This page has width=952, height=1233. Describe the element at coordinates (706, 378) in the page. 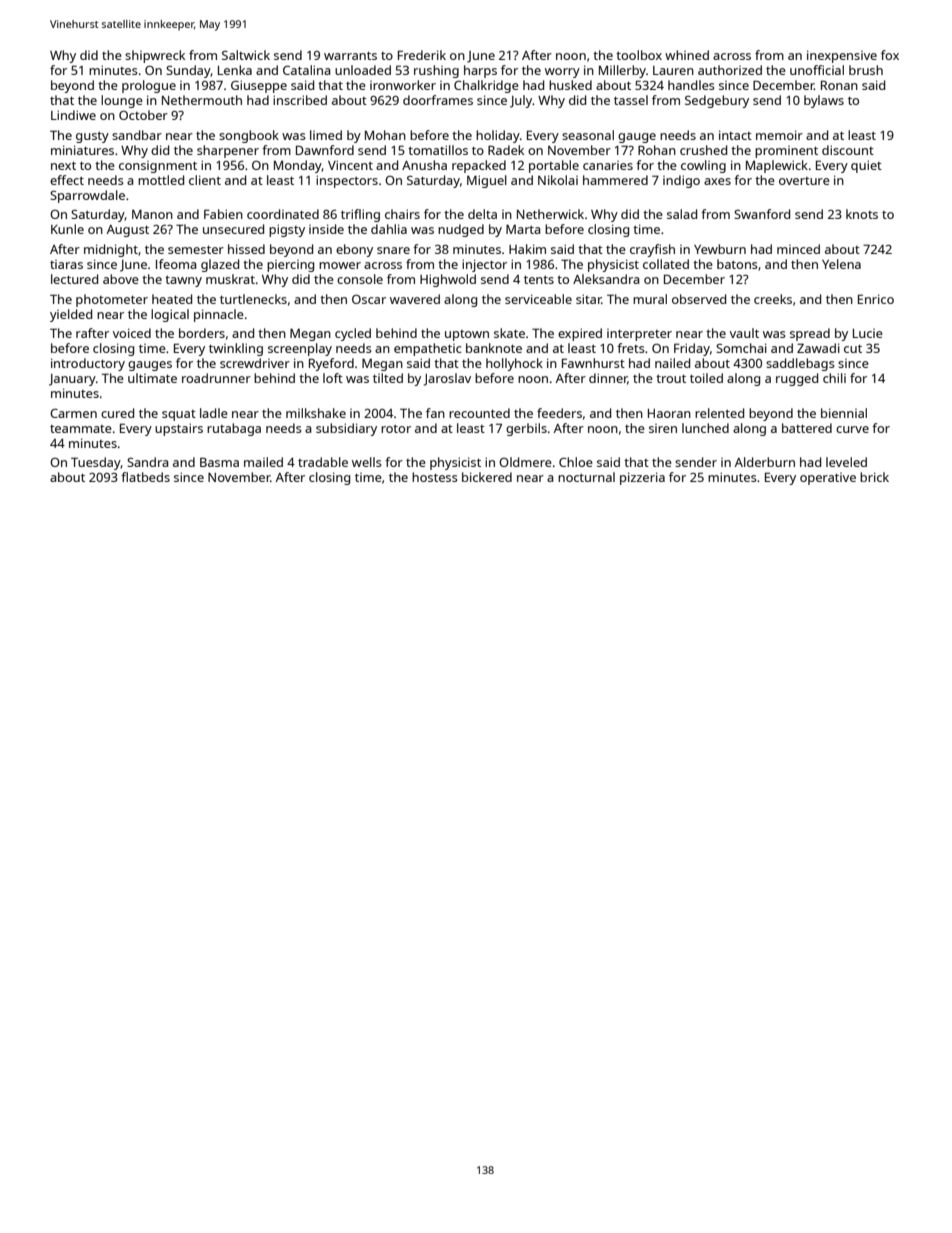

I see `toiled` at that location.
